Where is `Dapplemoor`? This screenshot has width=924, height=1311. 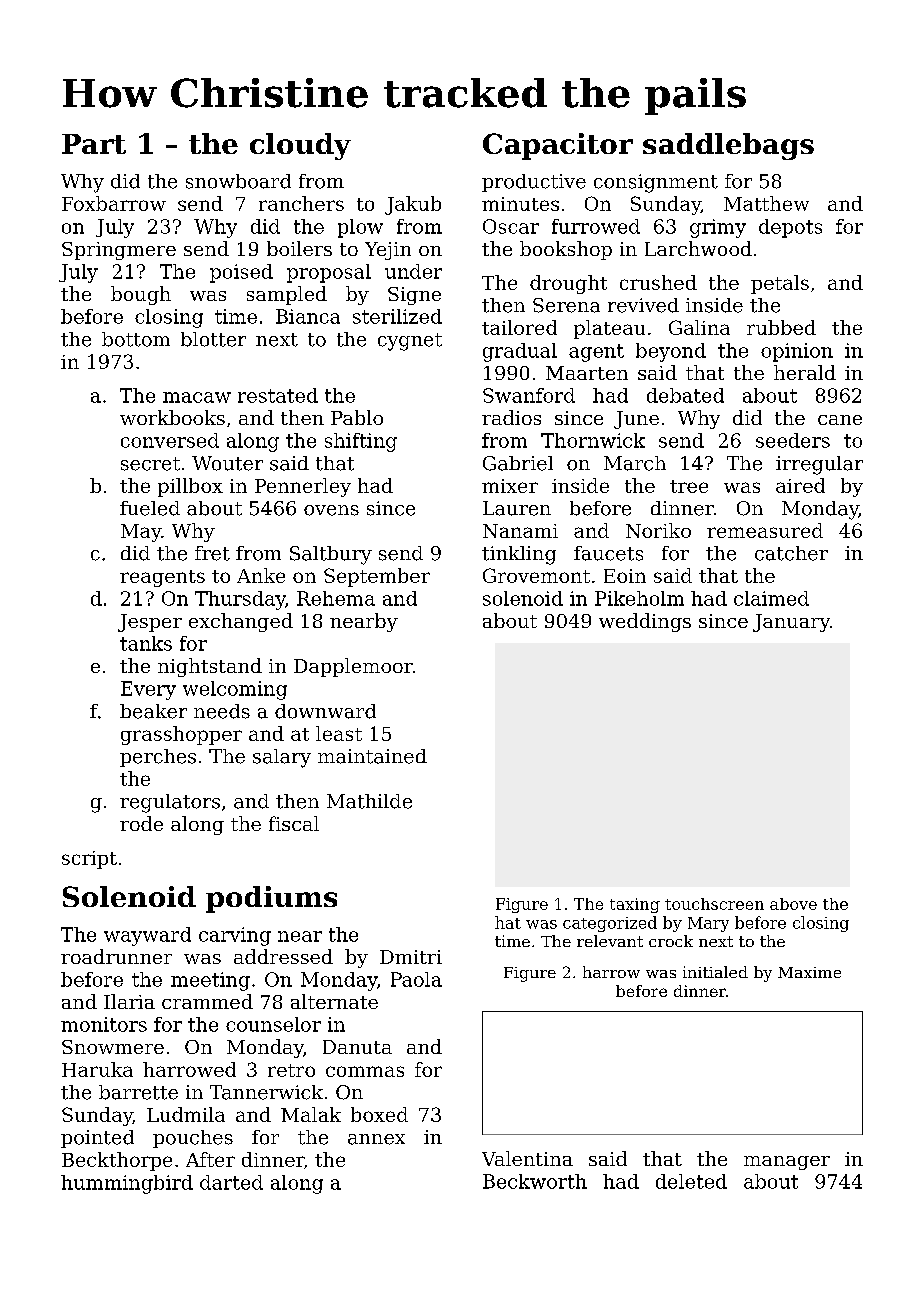 Dapplemoor is located at coordinates (353, 667).
